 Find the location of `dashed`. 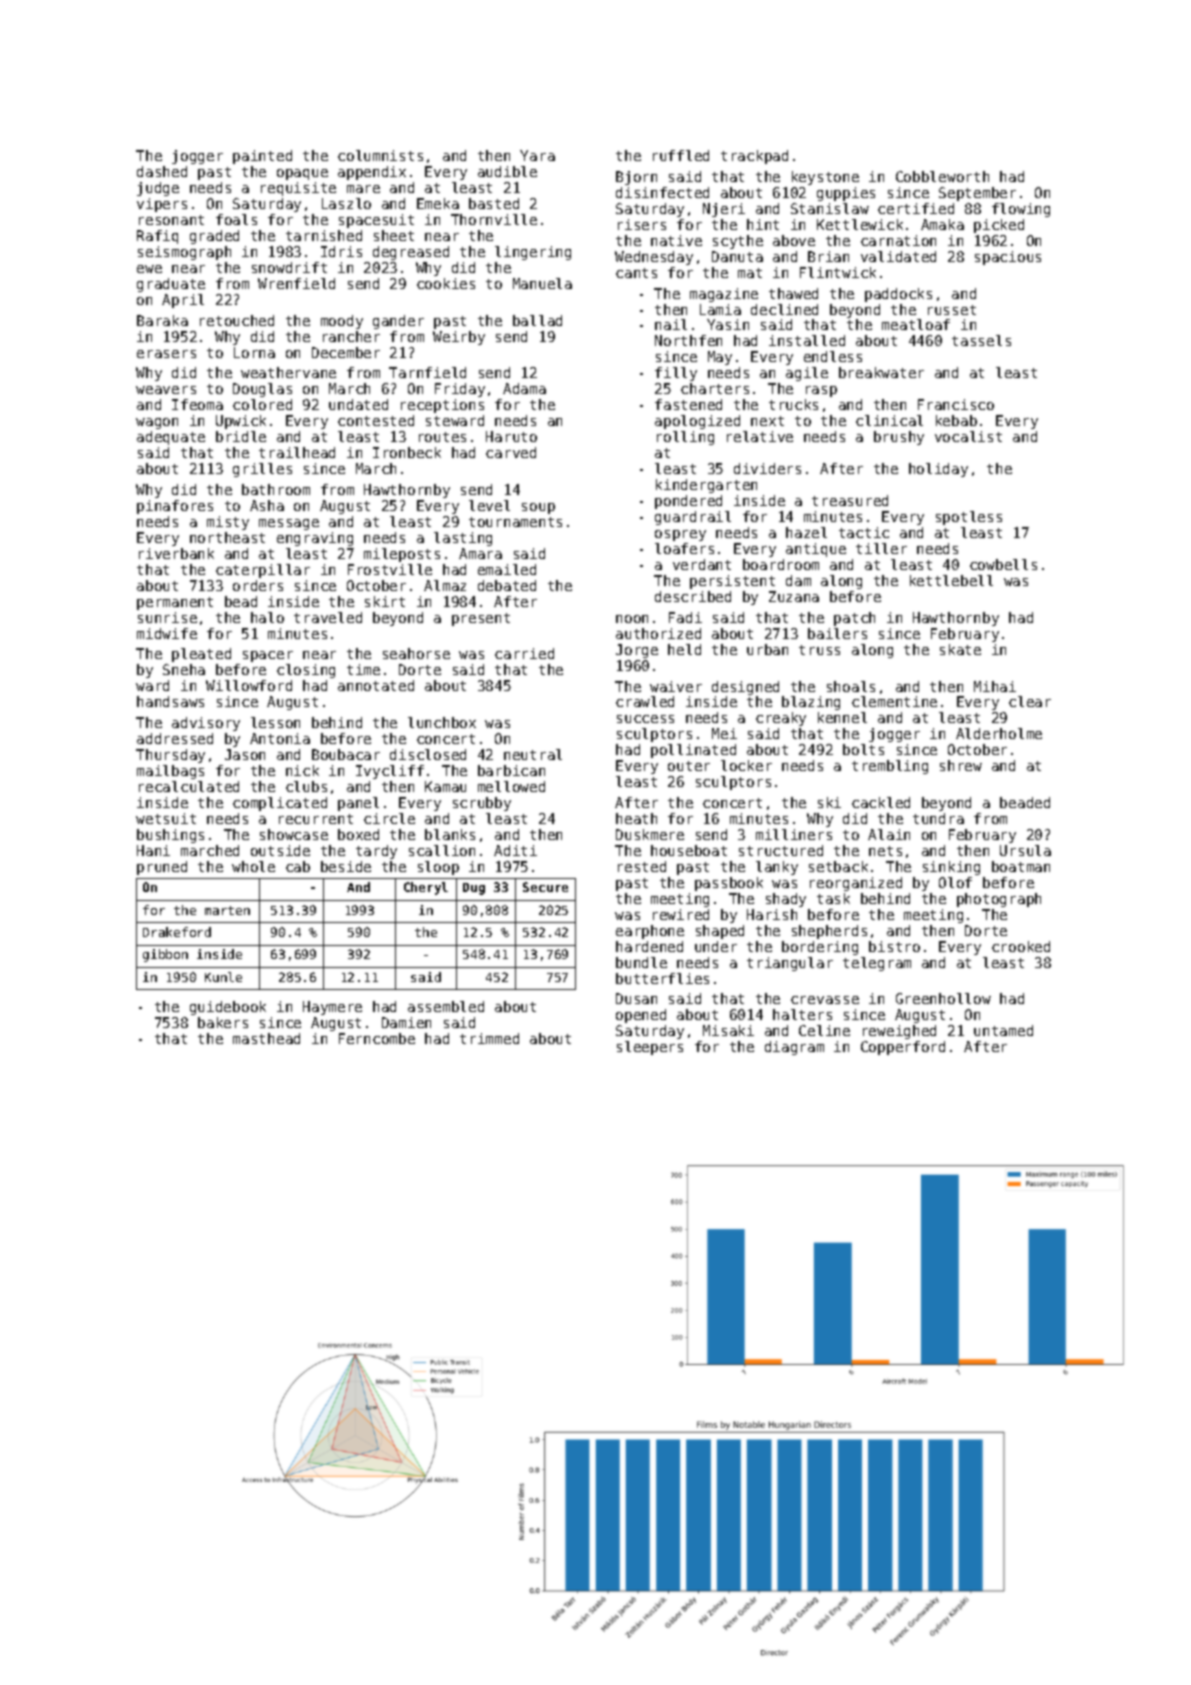

dashed is located at coordinates (162, 171).
